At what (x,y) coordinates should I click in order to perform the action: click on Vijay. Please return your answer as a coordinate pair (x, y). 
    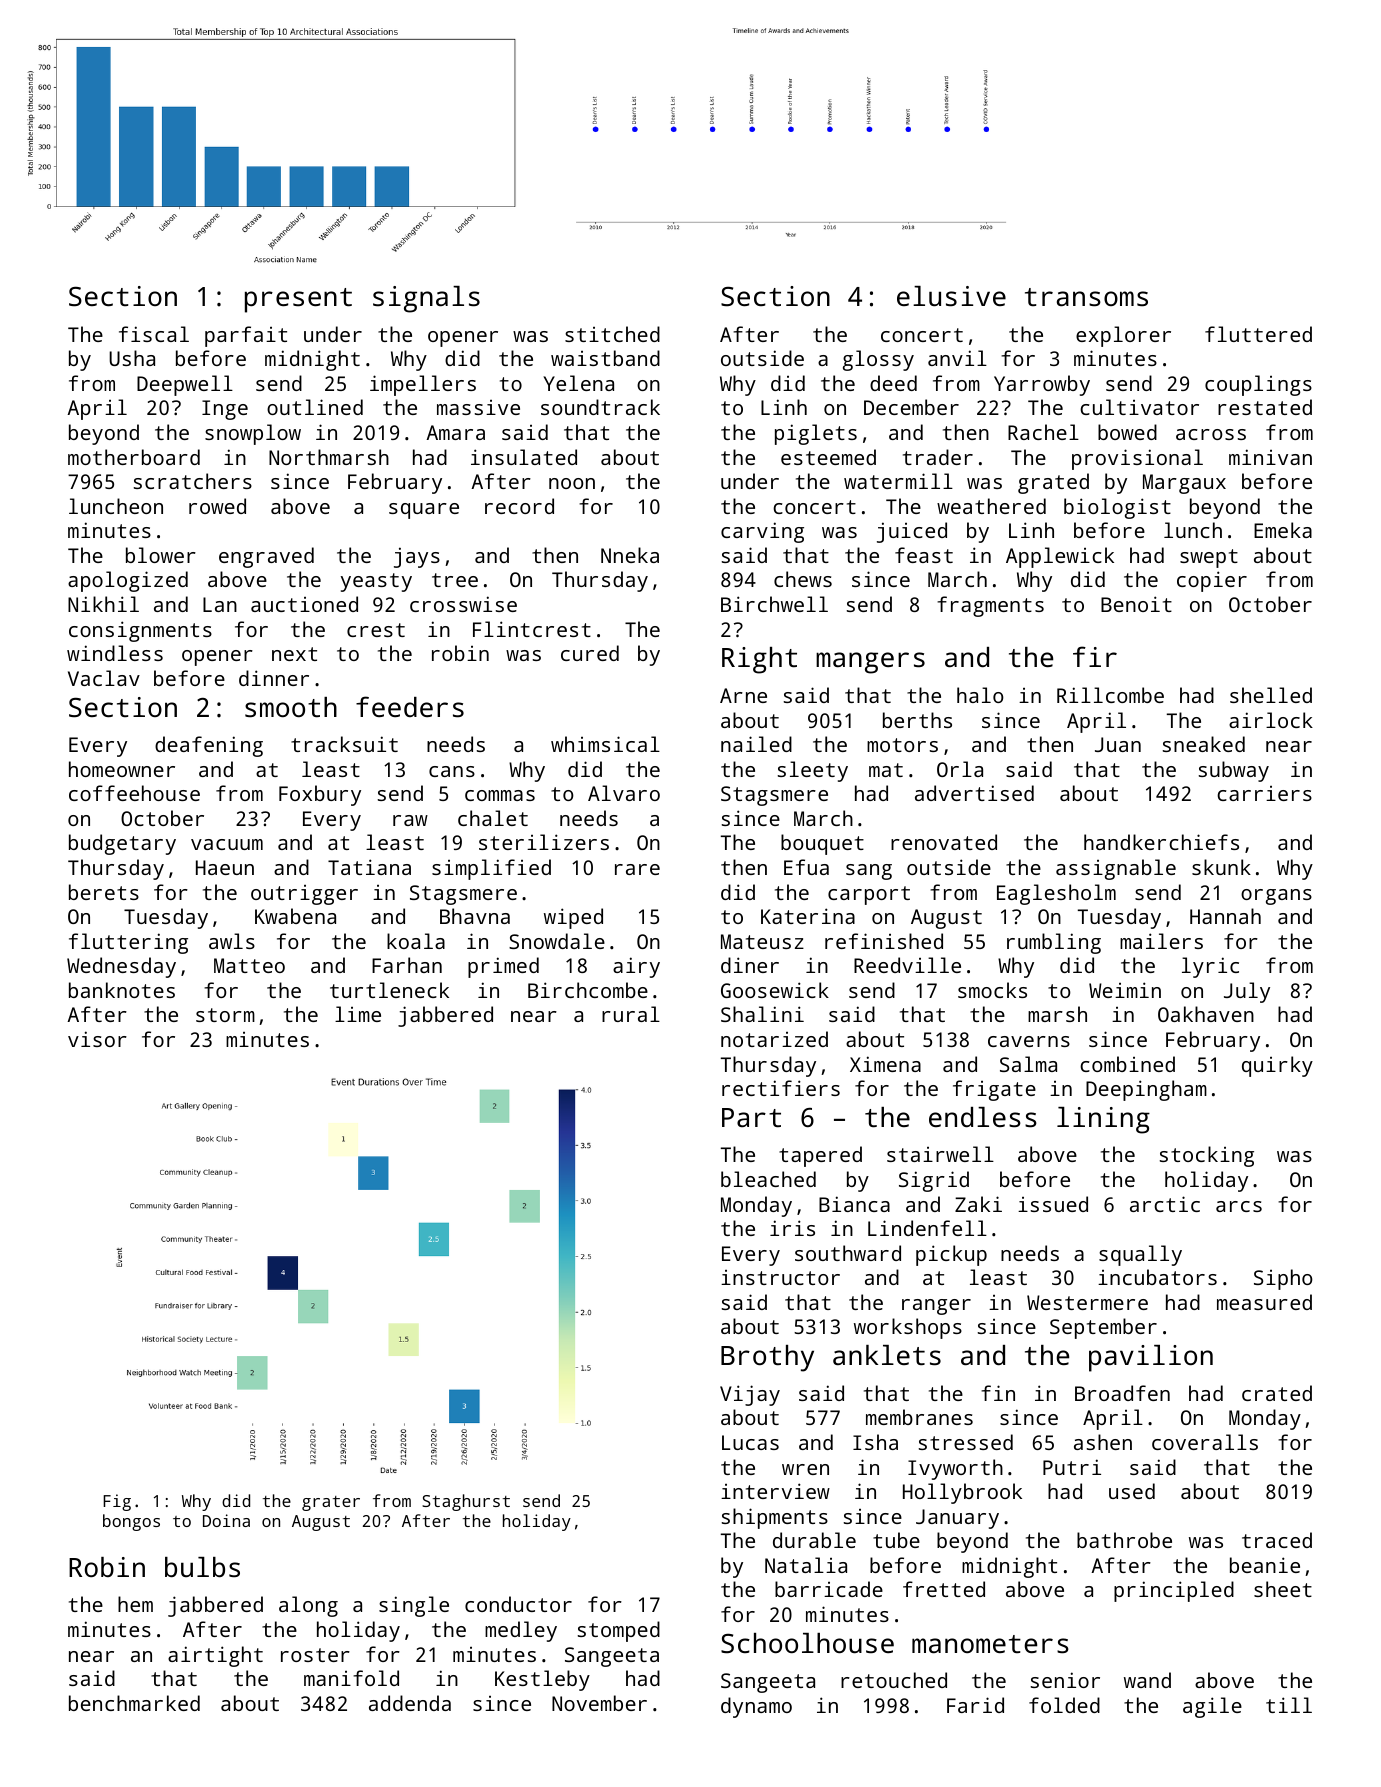
    Looking at the image, I should click on (750, 1395).
